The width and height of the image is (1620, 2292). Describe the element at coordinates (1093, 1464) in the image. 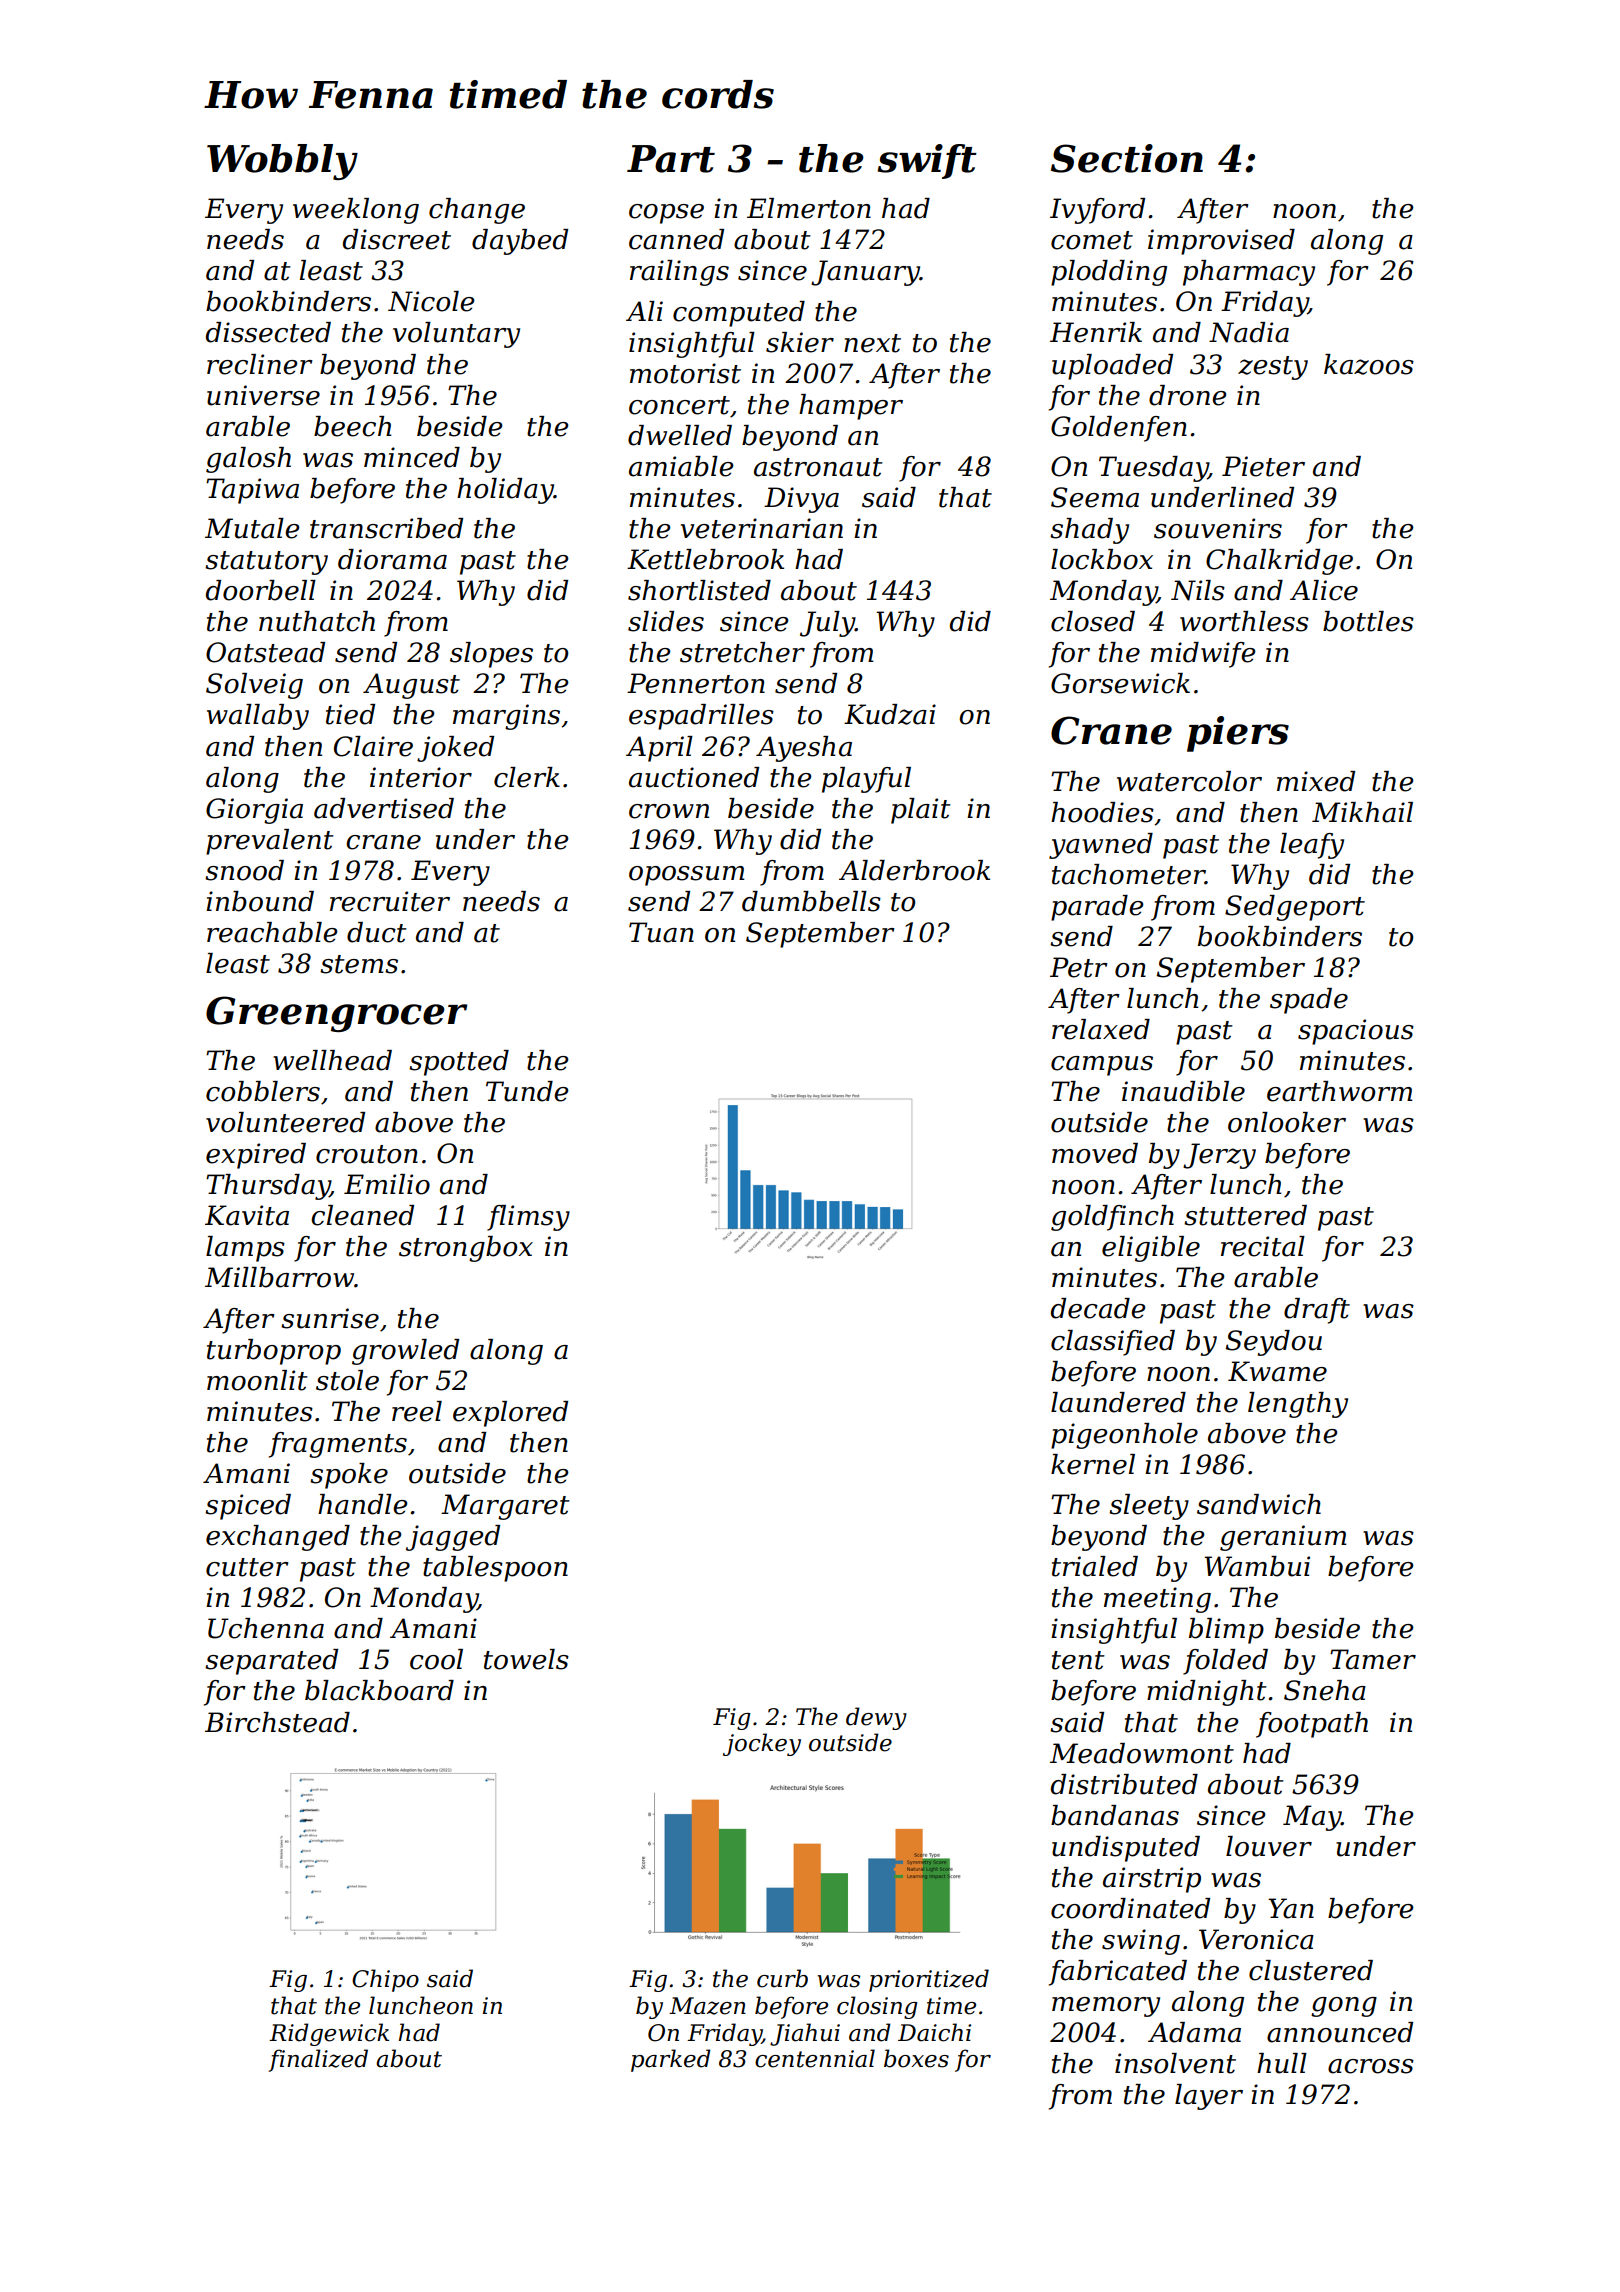

I see `kernel` at that location.
